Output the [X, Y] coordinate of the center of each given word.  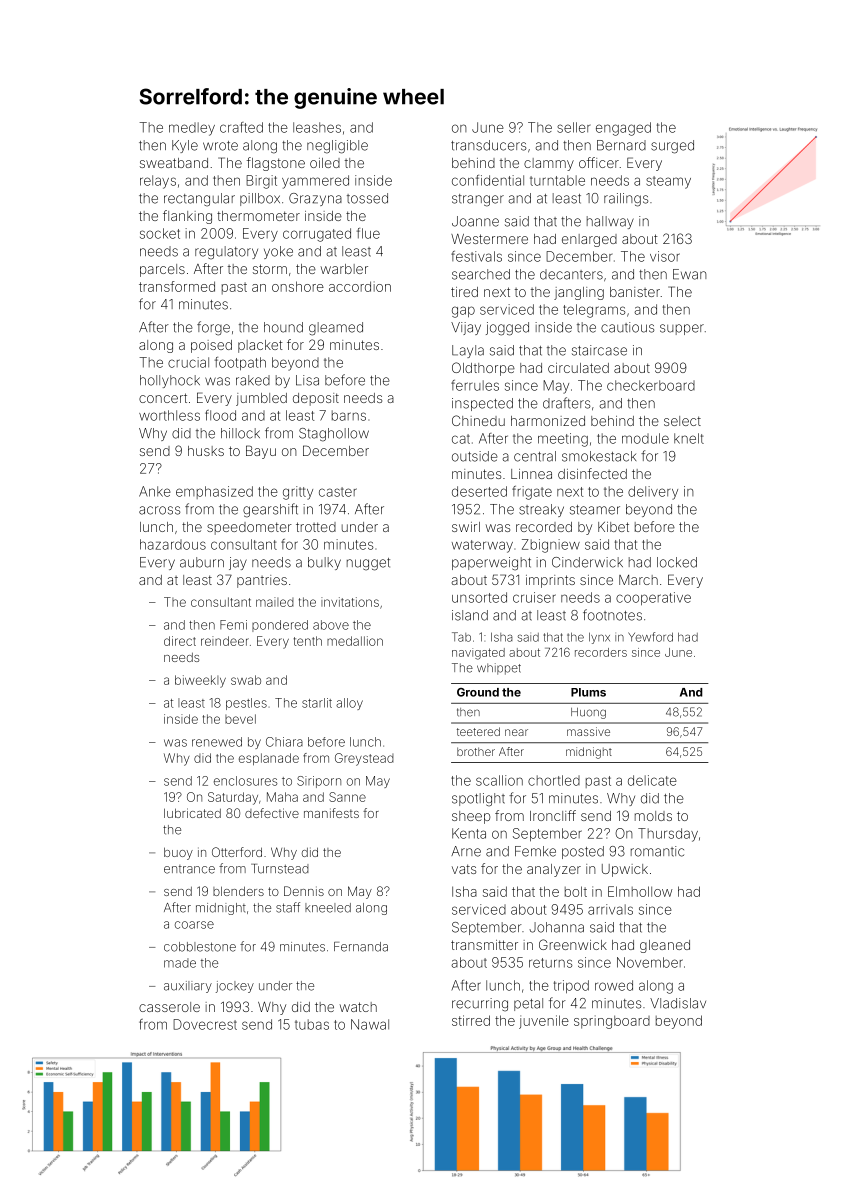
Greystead [364, 759]
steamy [668, 182]
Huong [588, 713]
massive [588, 731]
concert [163, 398]
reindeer [225, 641]
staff [288, 907]
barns [349, 415]
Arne [466, 851]
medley [192, 129]
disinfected [592, 473]
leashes [317, 127]
